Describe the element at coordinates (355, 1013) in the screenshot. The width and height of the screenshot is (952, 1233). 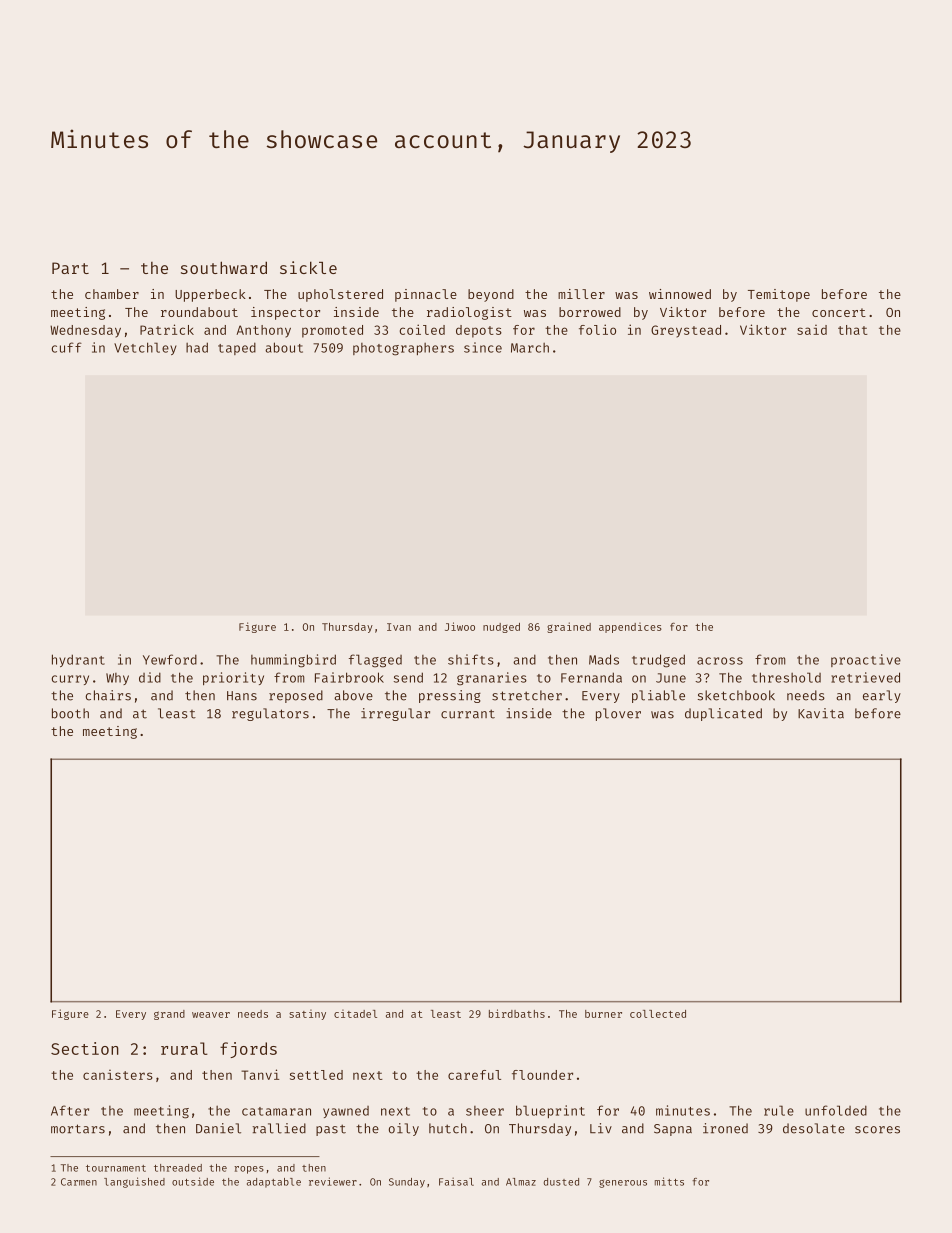
I see `citadel` at that location.
